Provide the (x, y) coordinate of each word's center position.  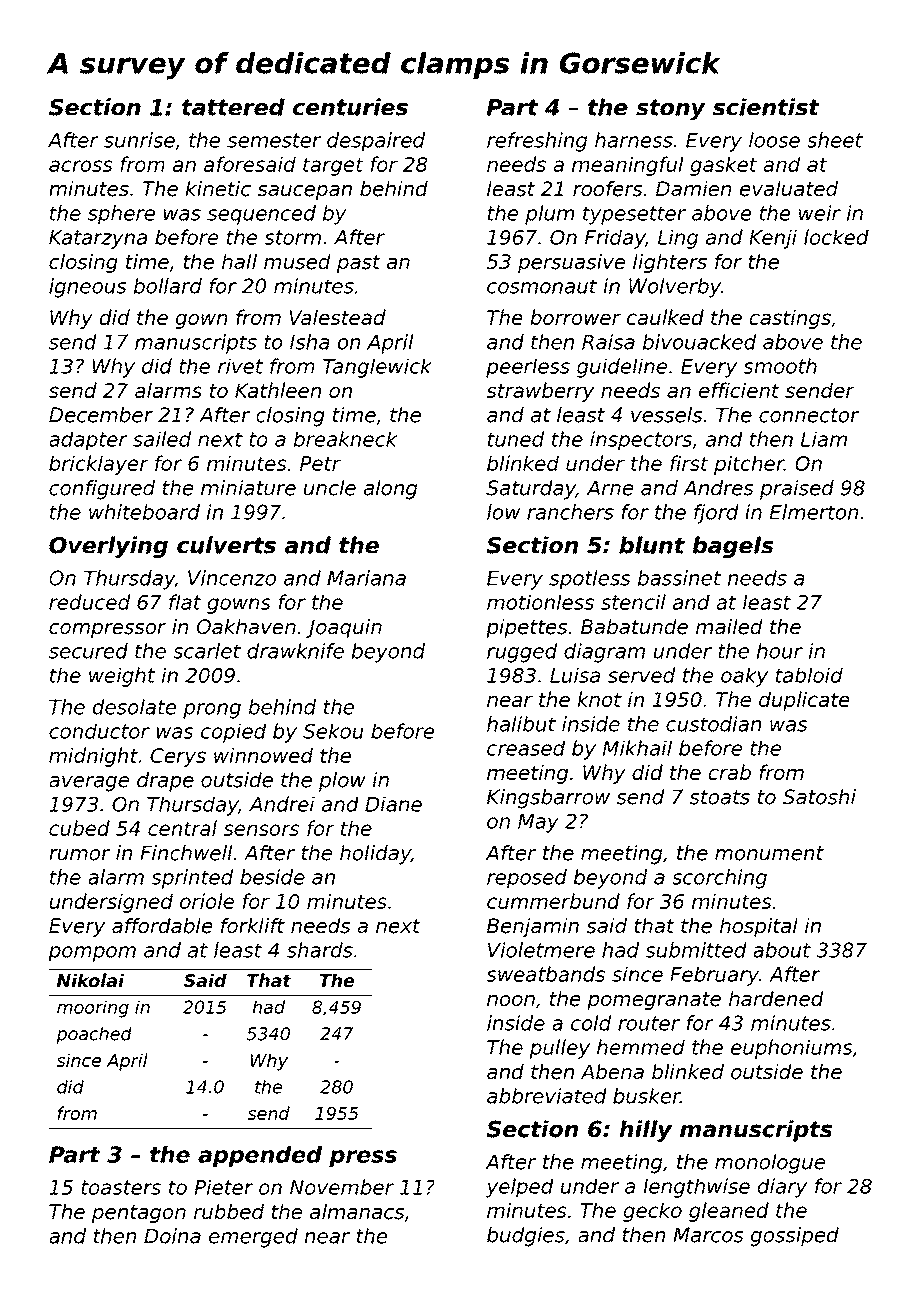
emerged (253, 1238)
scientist (766, 107)
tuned (515, 439)
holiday (375, 855)
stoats (720, 797)
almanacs (357, 1212)
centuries (350, 107)
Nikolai (90, 980)
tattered (233, 107)
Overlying (108, 547)
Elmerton (814, 512)
